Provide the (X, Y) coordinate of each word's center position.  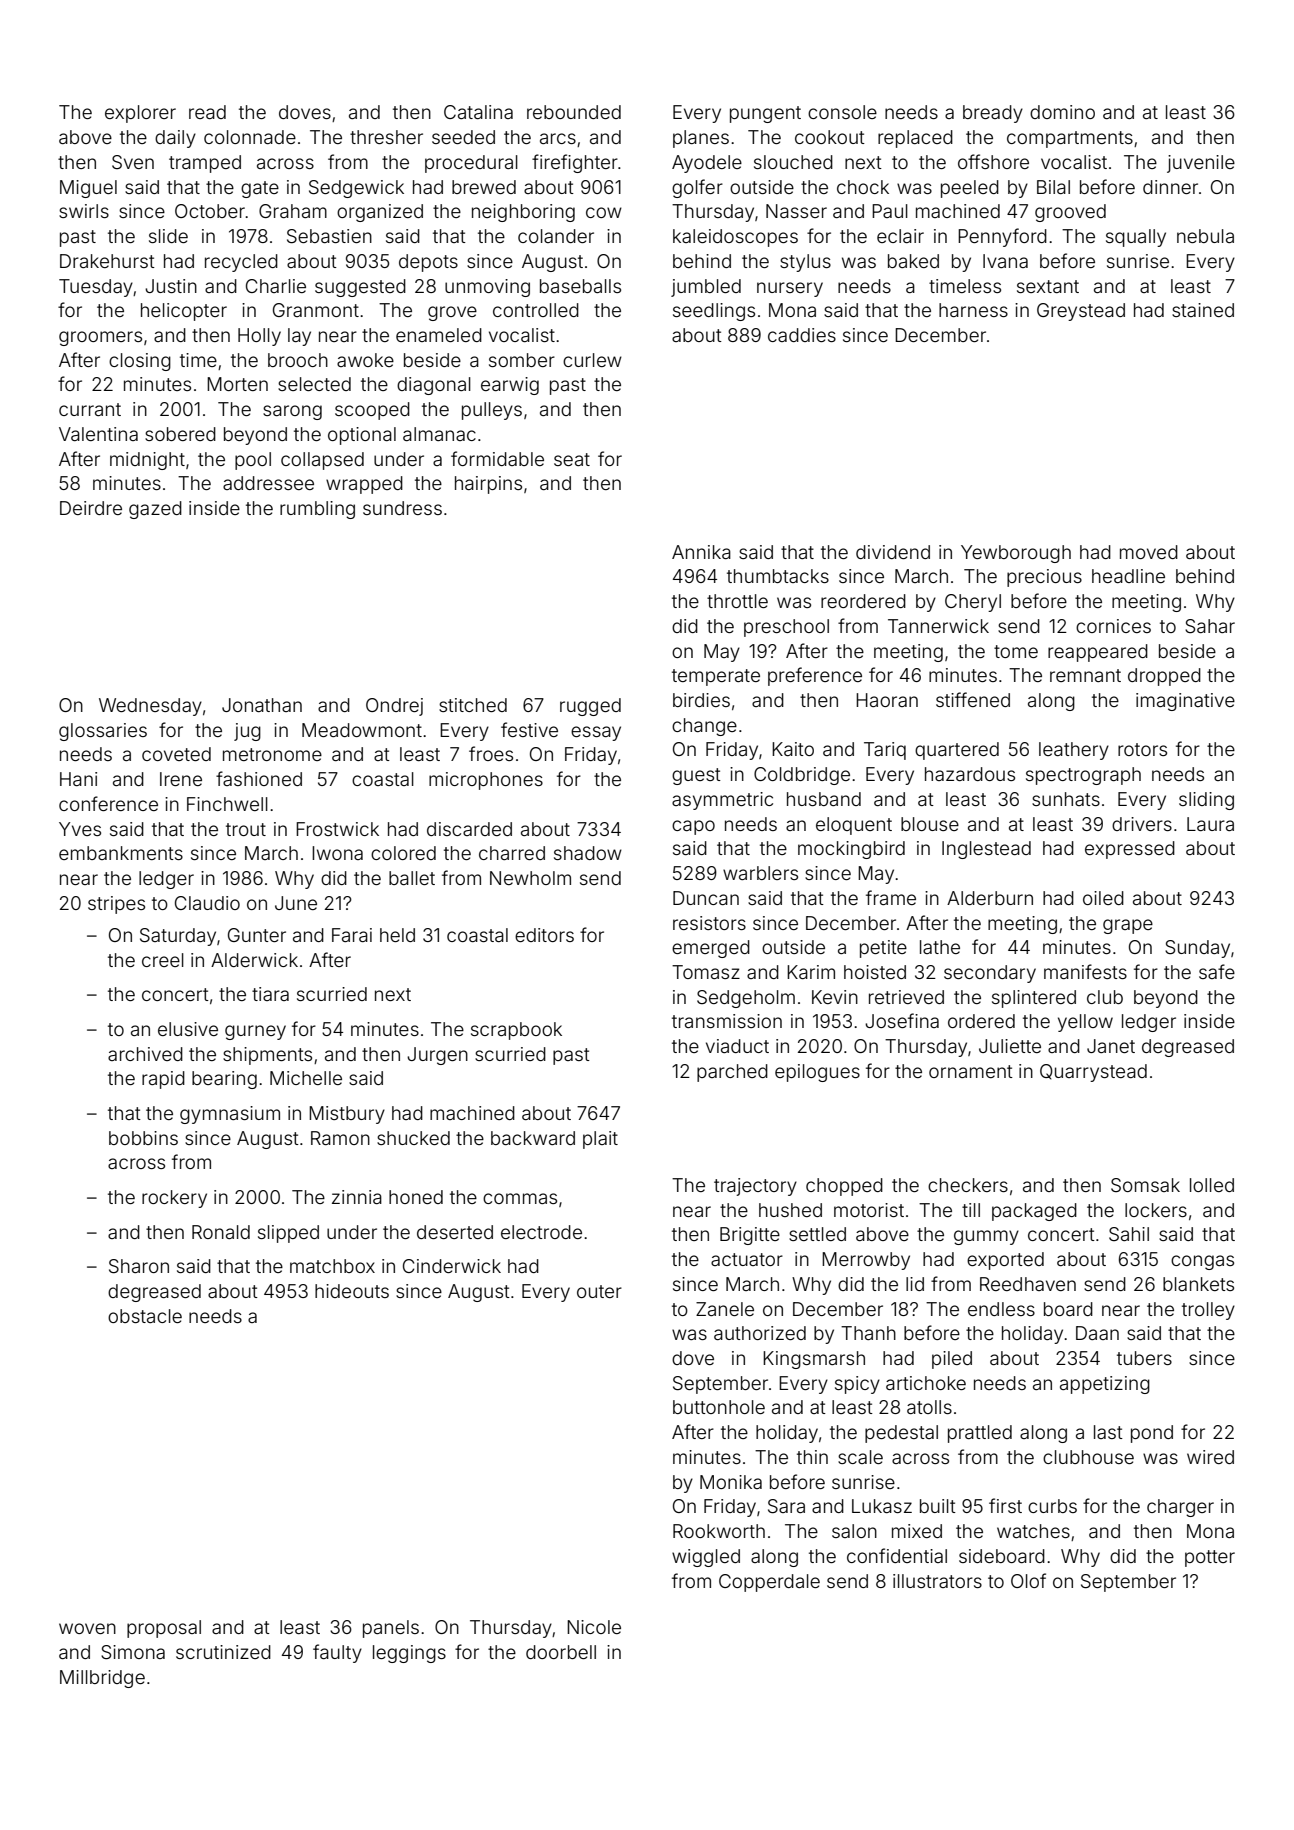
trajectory (755, 1187)
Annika (701, 552)
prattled (980, 1434)
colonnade (250, 137)
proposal (164, 1629)
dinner (1170, 187)
